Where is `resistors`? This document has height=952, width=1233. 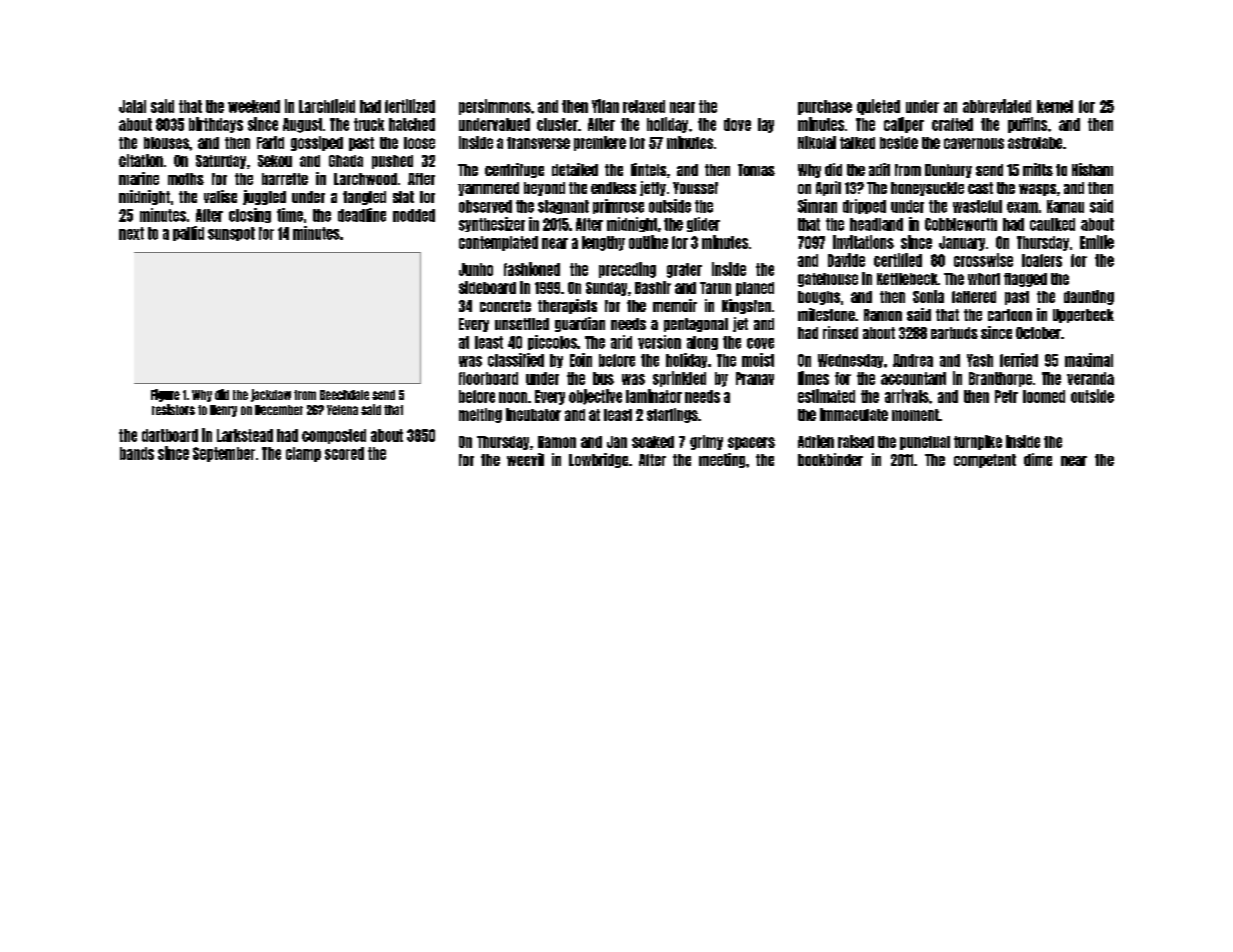
resistors is located at coordinates (173, 409).
